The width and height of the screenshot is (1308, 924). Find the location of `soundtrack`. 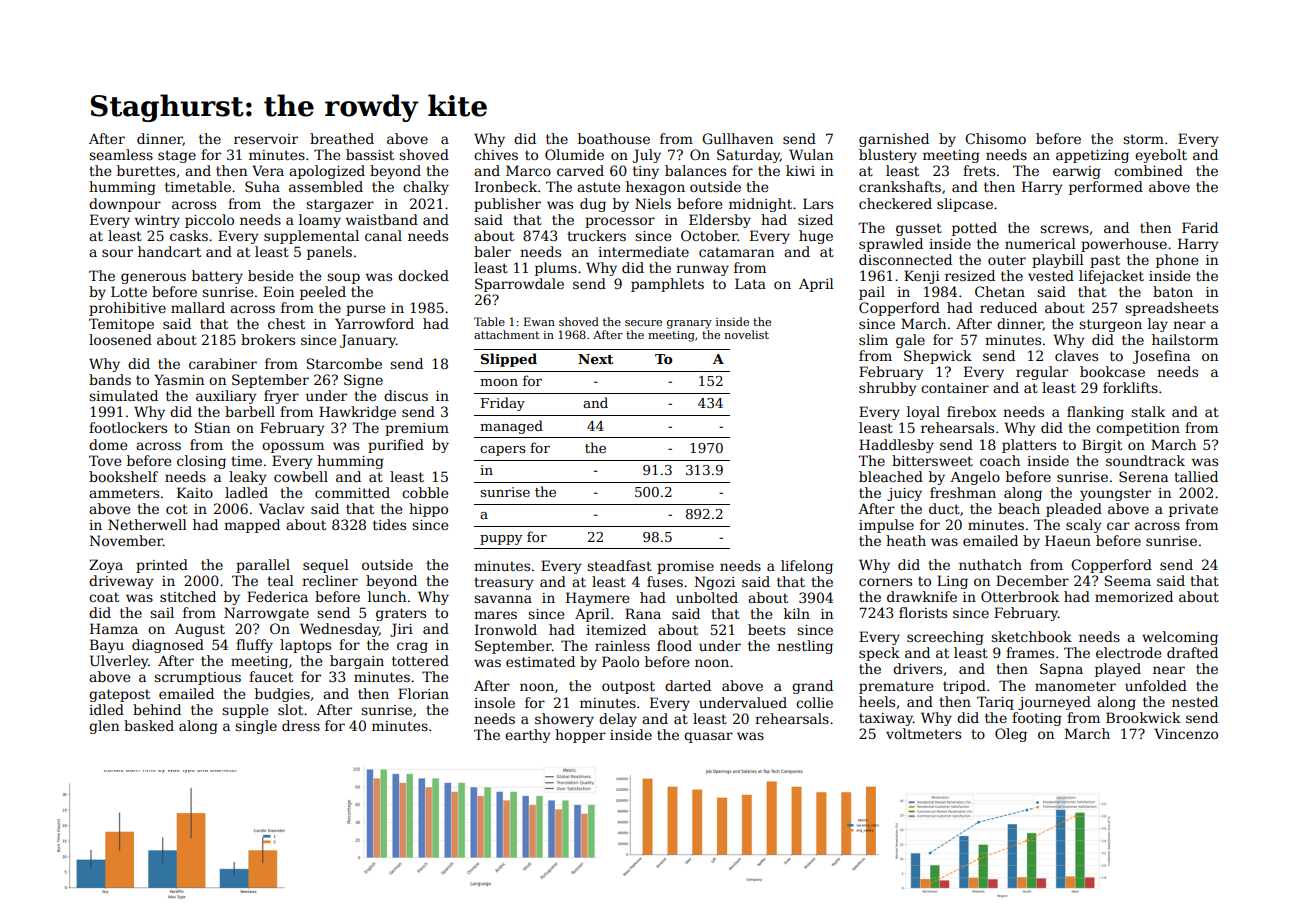

soundtrack is located at coordinates (1145, 460).
